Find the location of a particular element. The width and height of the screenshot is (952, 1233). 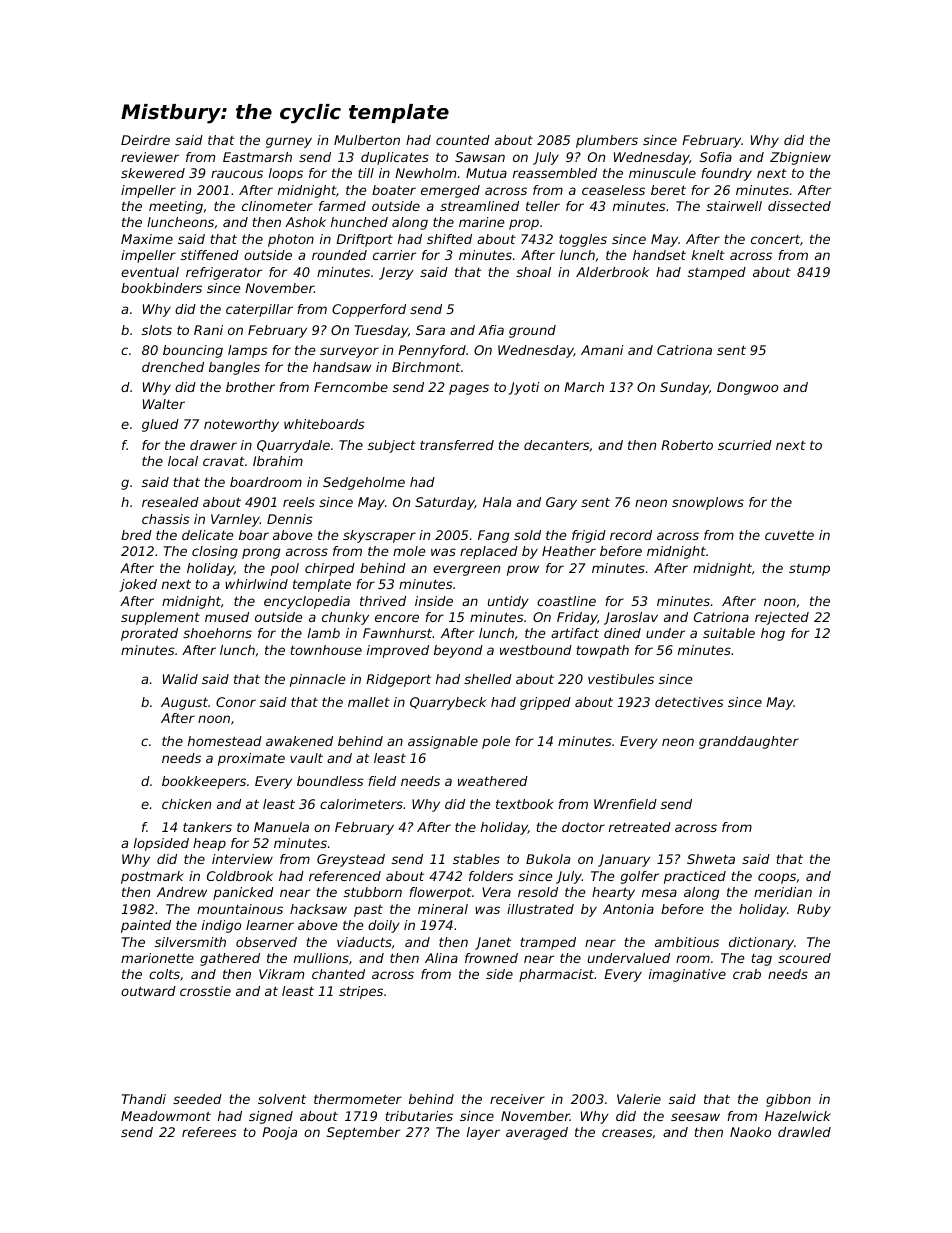

thermometer is located at coordinates (358, 1099).
